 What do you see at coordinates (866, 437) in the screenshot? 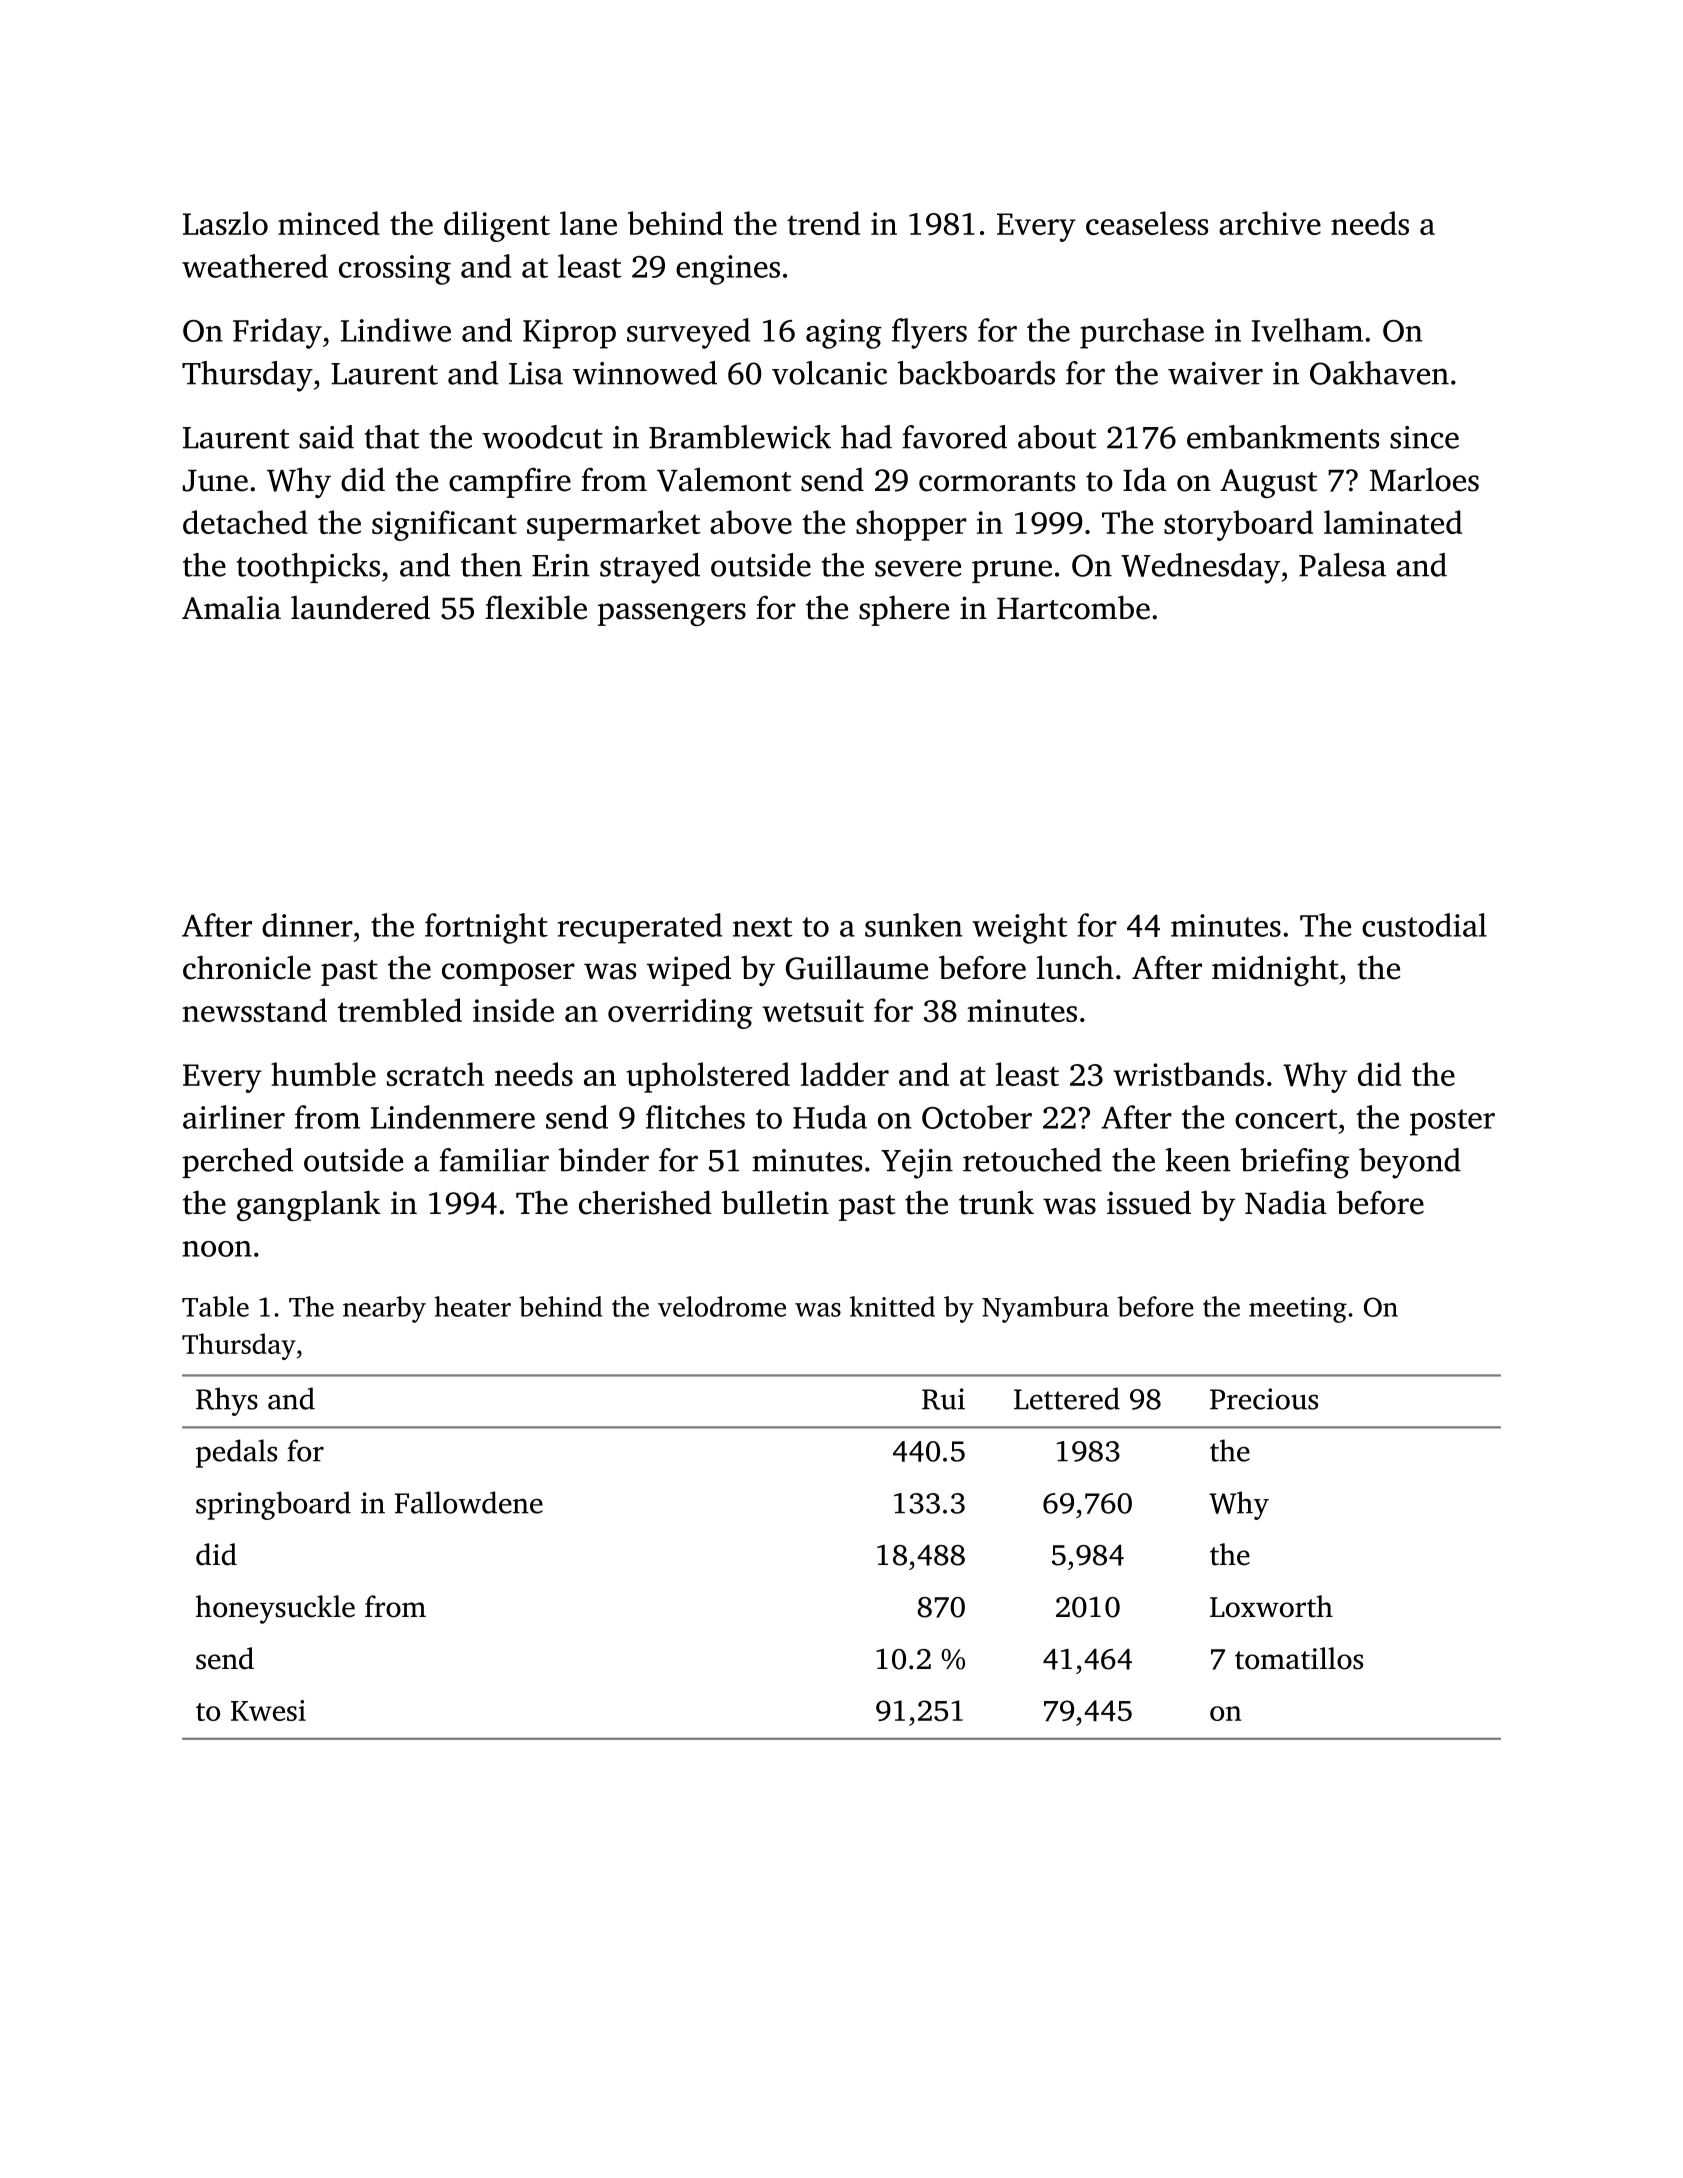
I see `had` at bounding box center [866, 437].
